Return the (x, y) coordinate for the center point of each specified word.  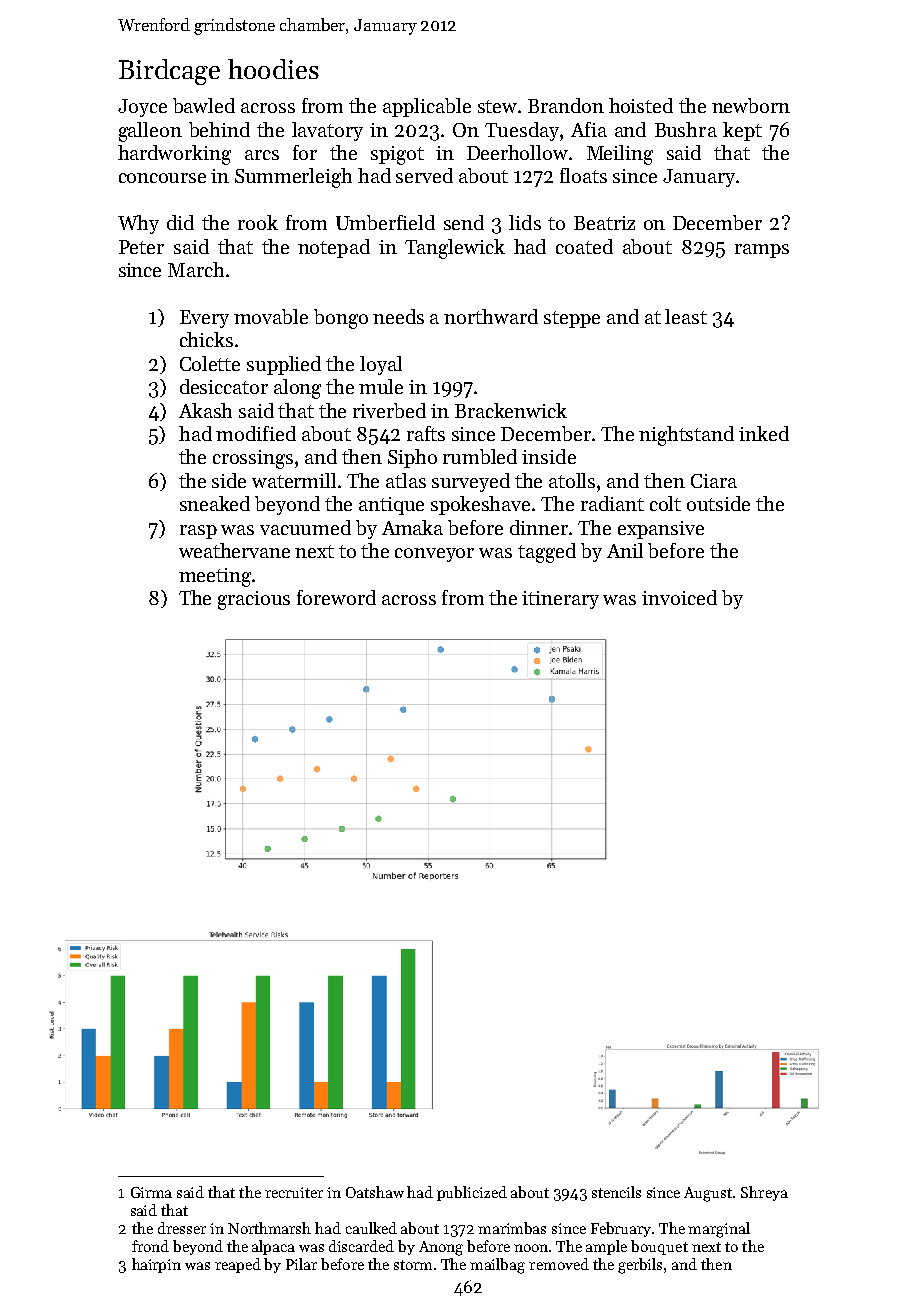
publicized (472, 1193)
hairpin (156, 1265)
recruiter (294, 1192)
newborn (751, 105)
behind (219, 129)
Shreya (764, 1193)
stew (497, 106)
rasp (198, 532)
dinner (539, 527)
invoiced (679, 597)
